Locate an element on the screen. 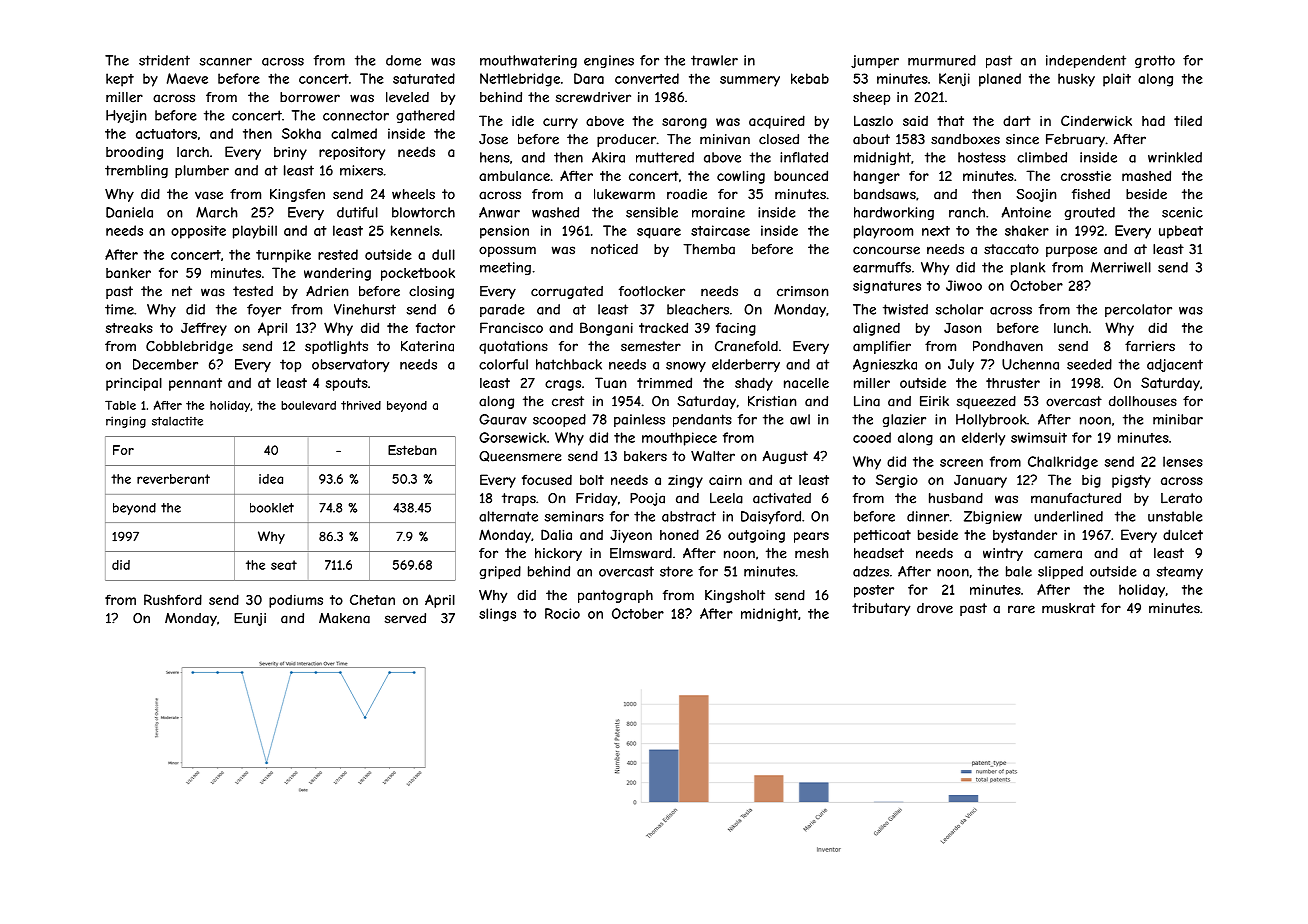 Image resolution: width=1308 pixels, height=924 pixels. dart is located at coordinates (1017, 120).
